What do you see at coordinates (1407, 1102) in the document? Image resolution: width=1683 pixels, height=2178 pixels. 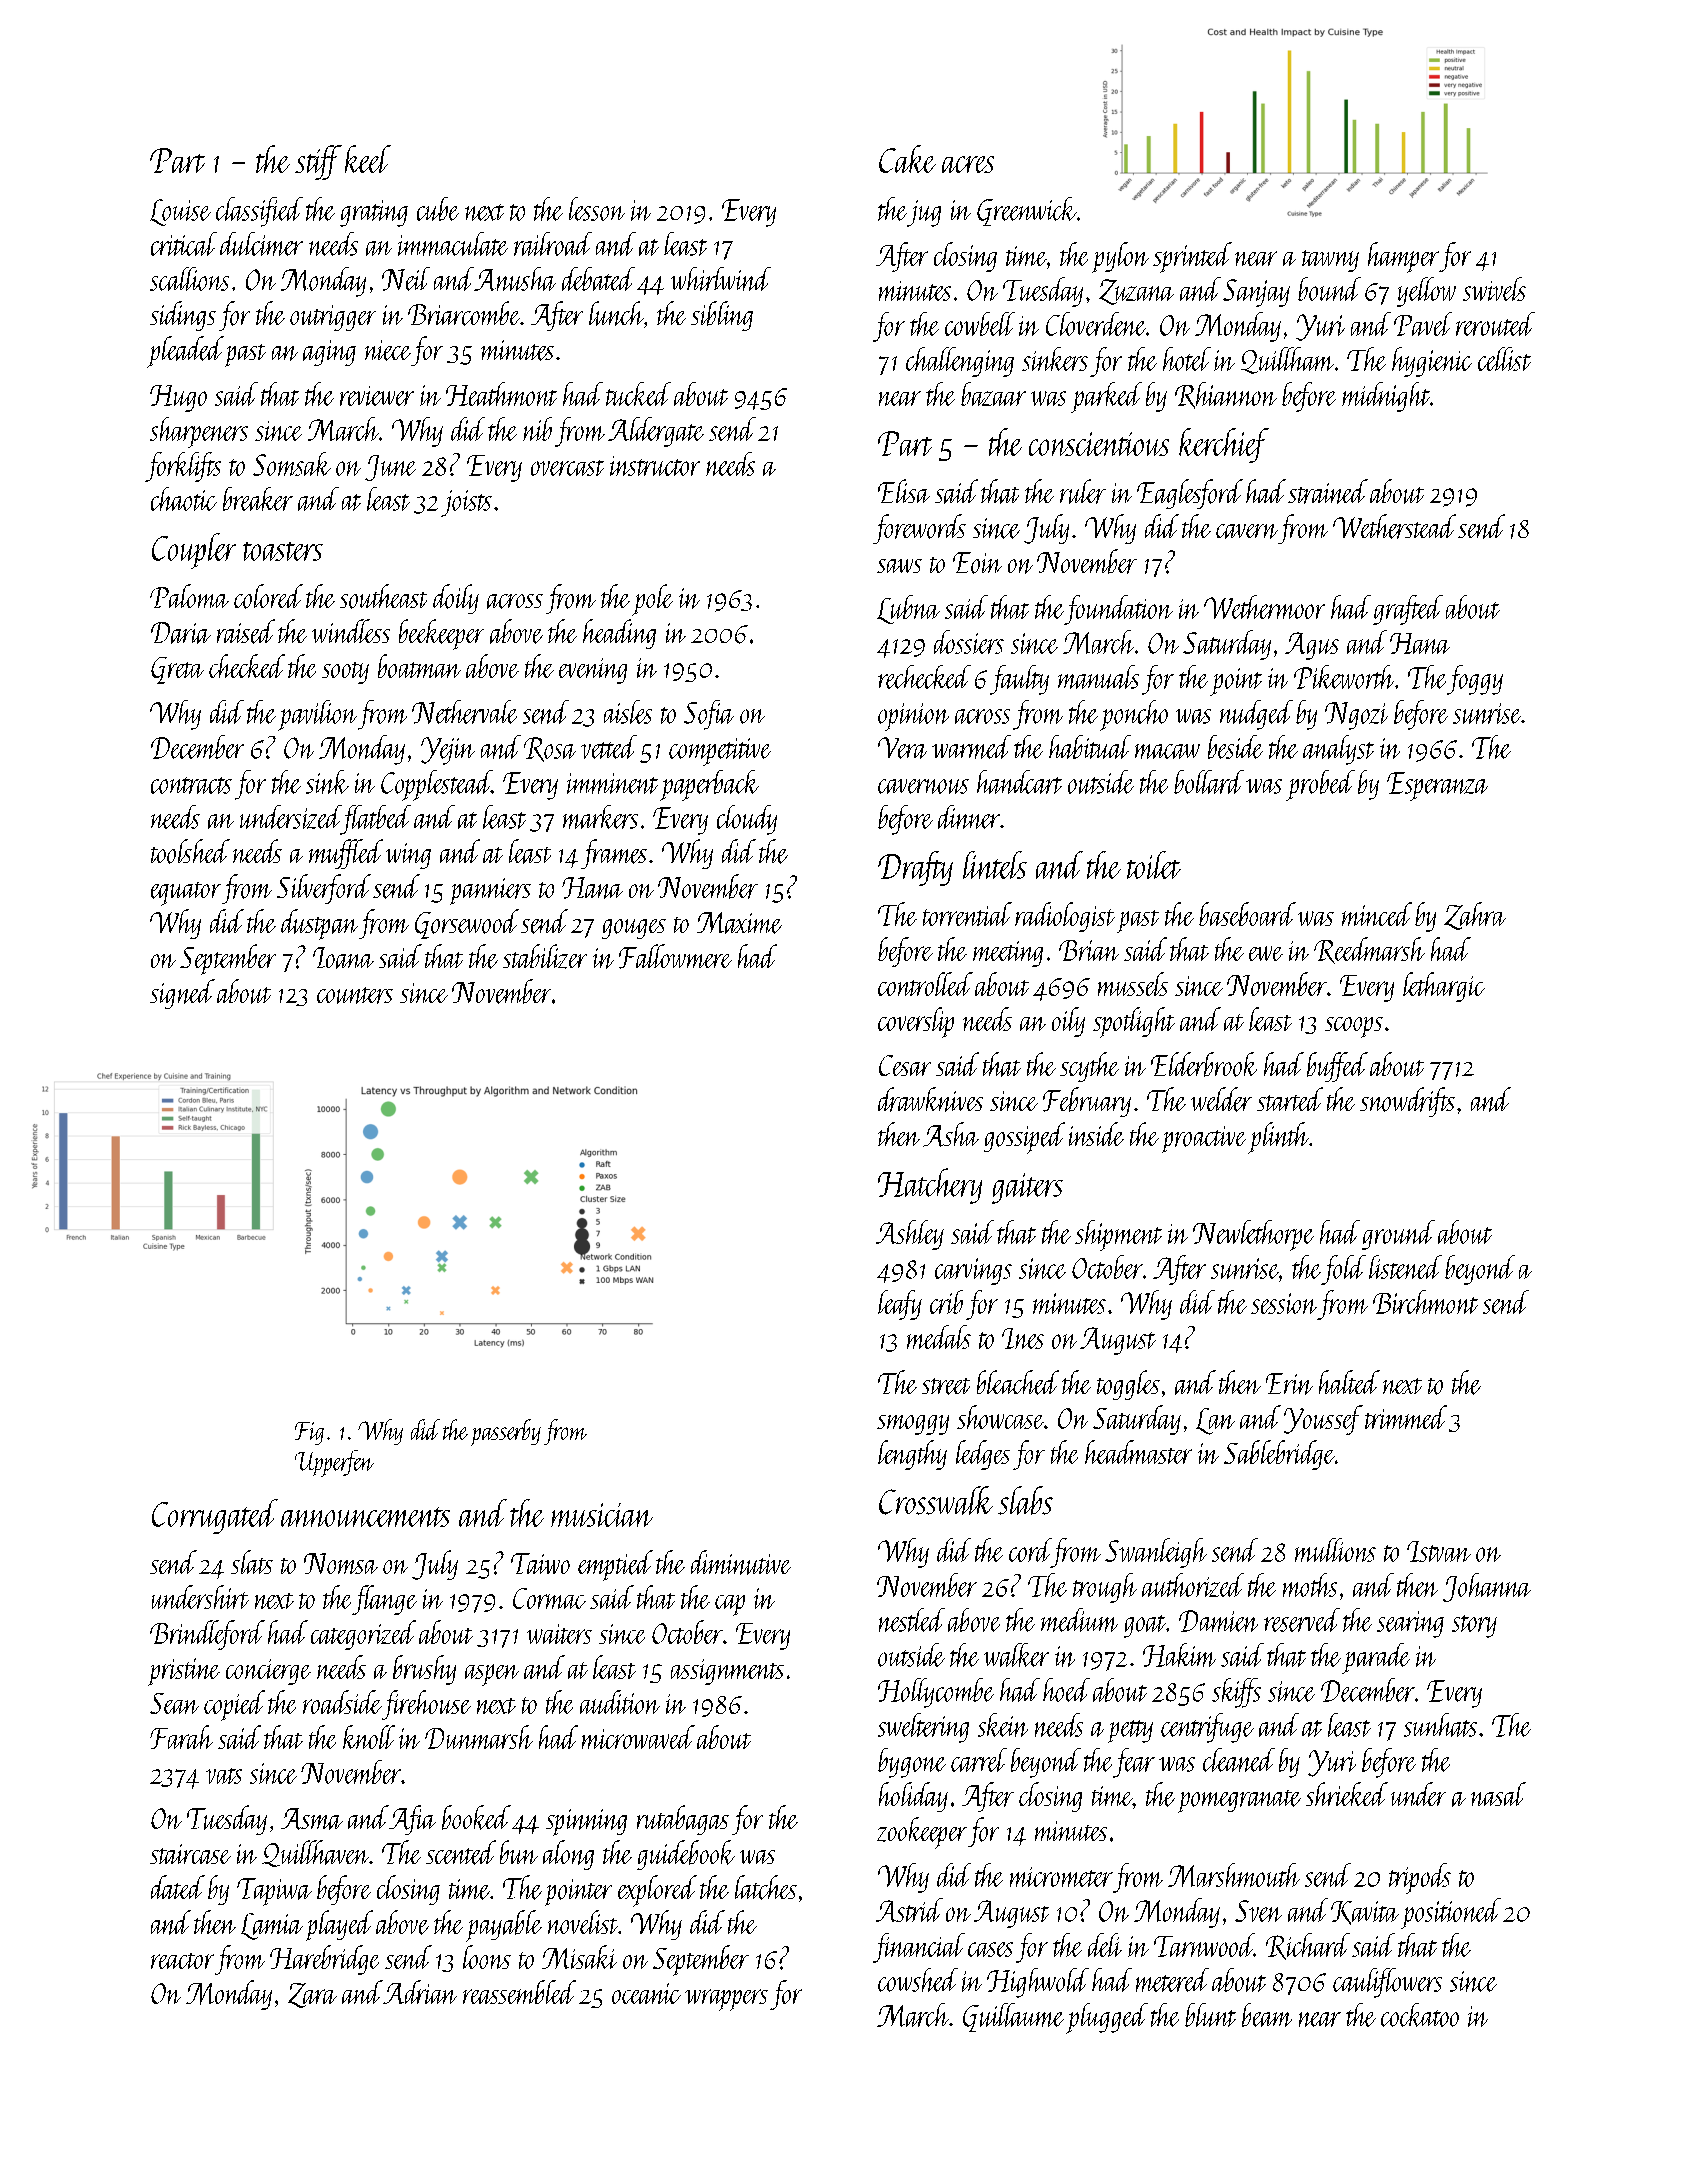 I see `snowdrifts` at bounding box center [1407, 1102].
